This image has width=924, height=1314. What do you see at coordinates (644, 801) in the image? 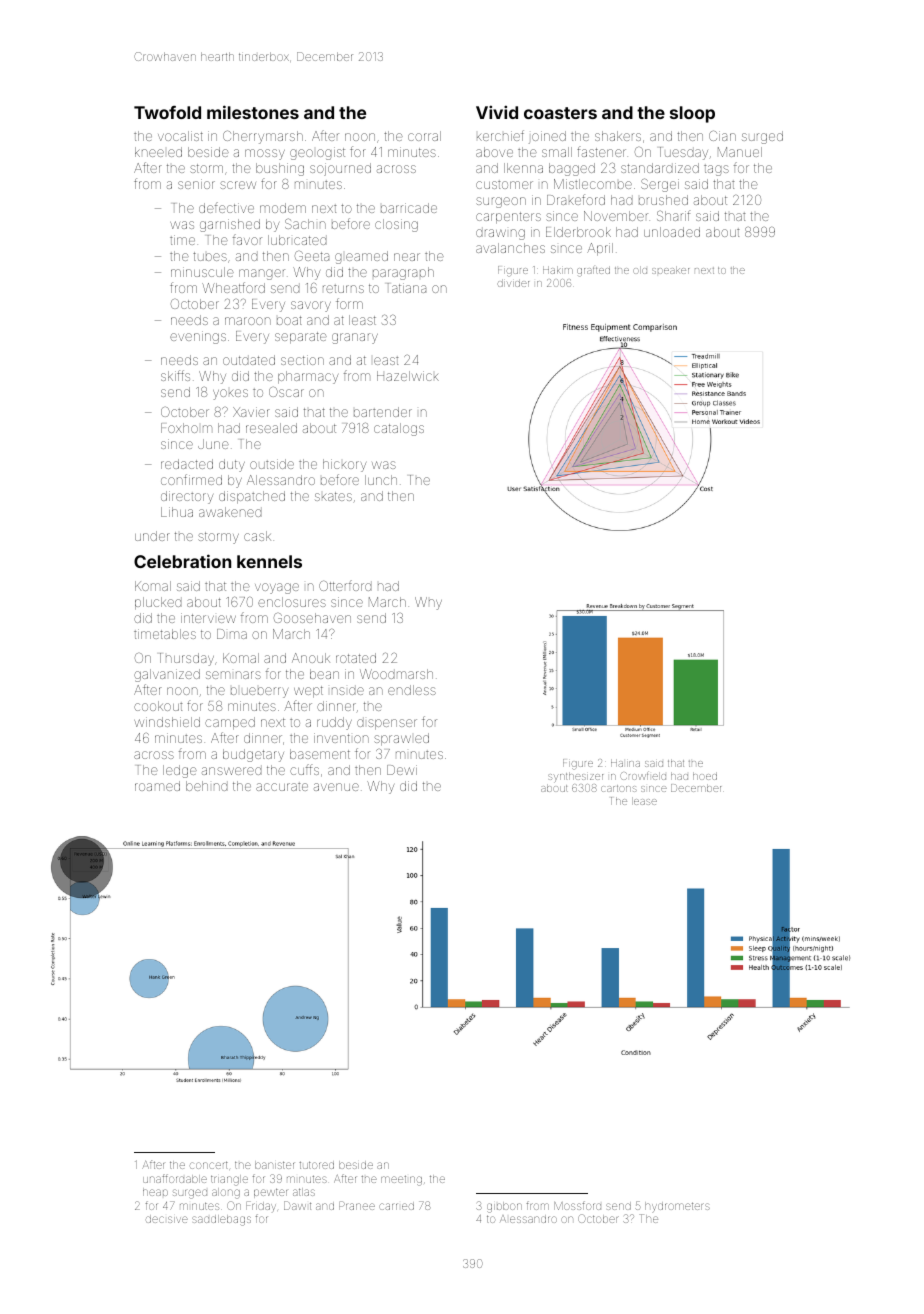
I see `lease` at bounding box center [644, 801].
